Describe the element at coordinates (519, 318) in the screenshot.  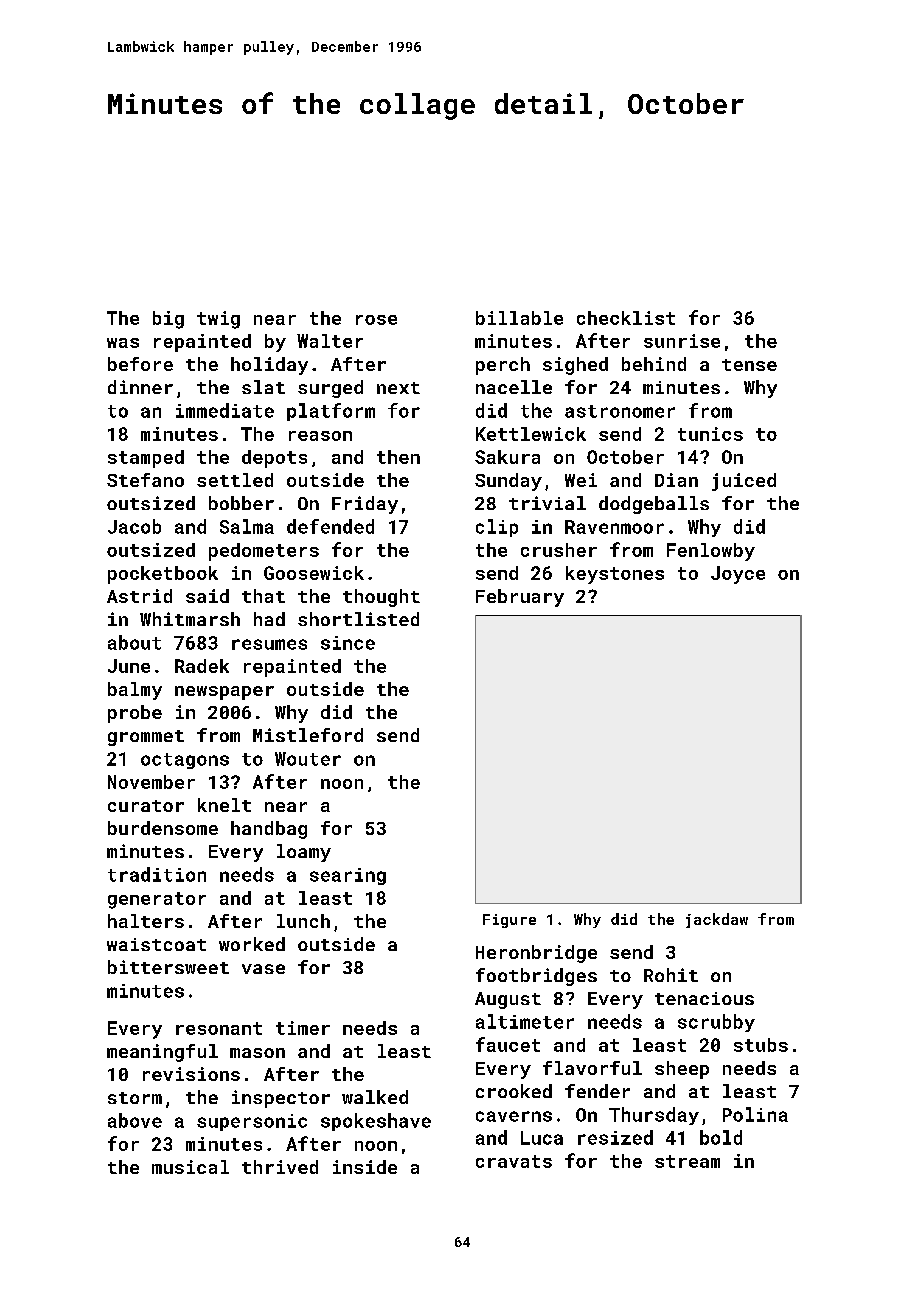
I see `billable` at that location.
